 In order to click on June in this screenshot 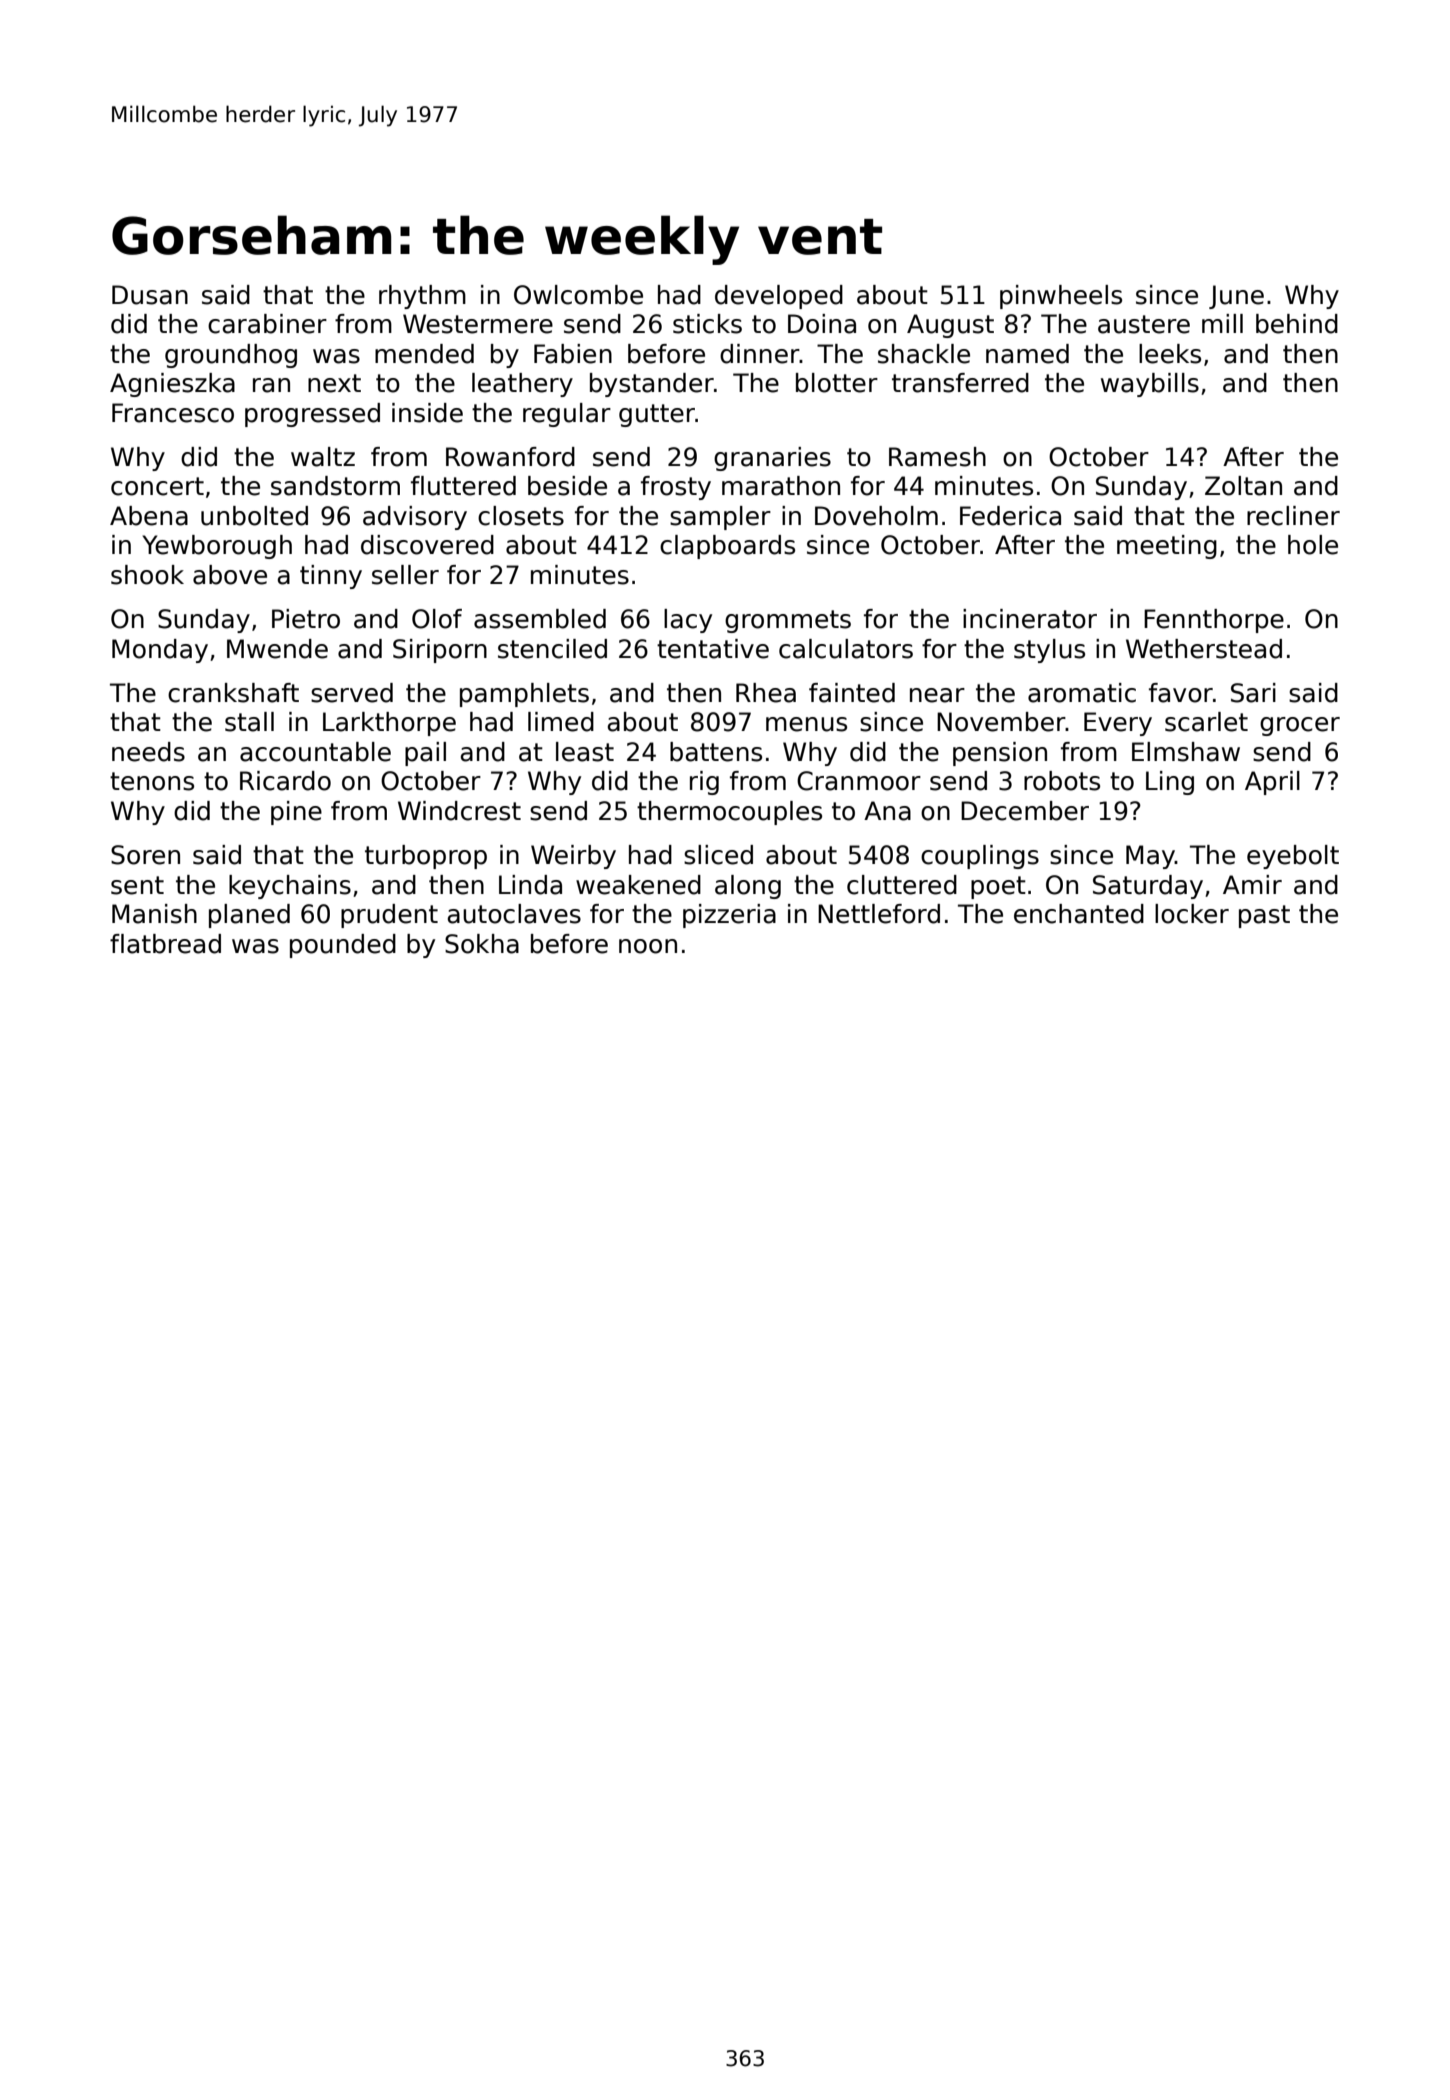, I will do `click(1236, 297)`.
